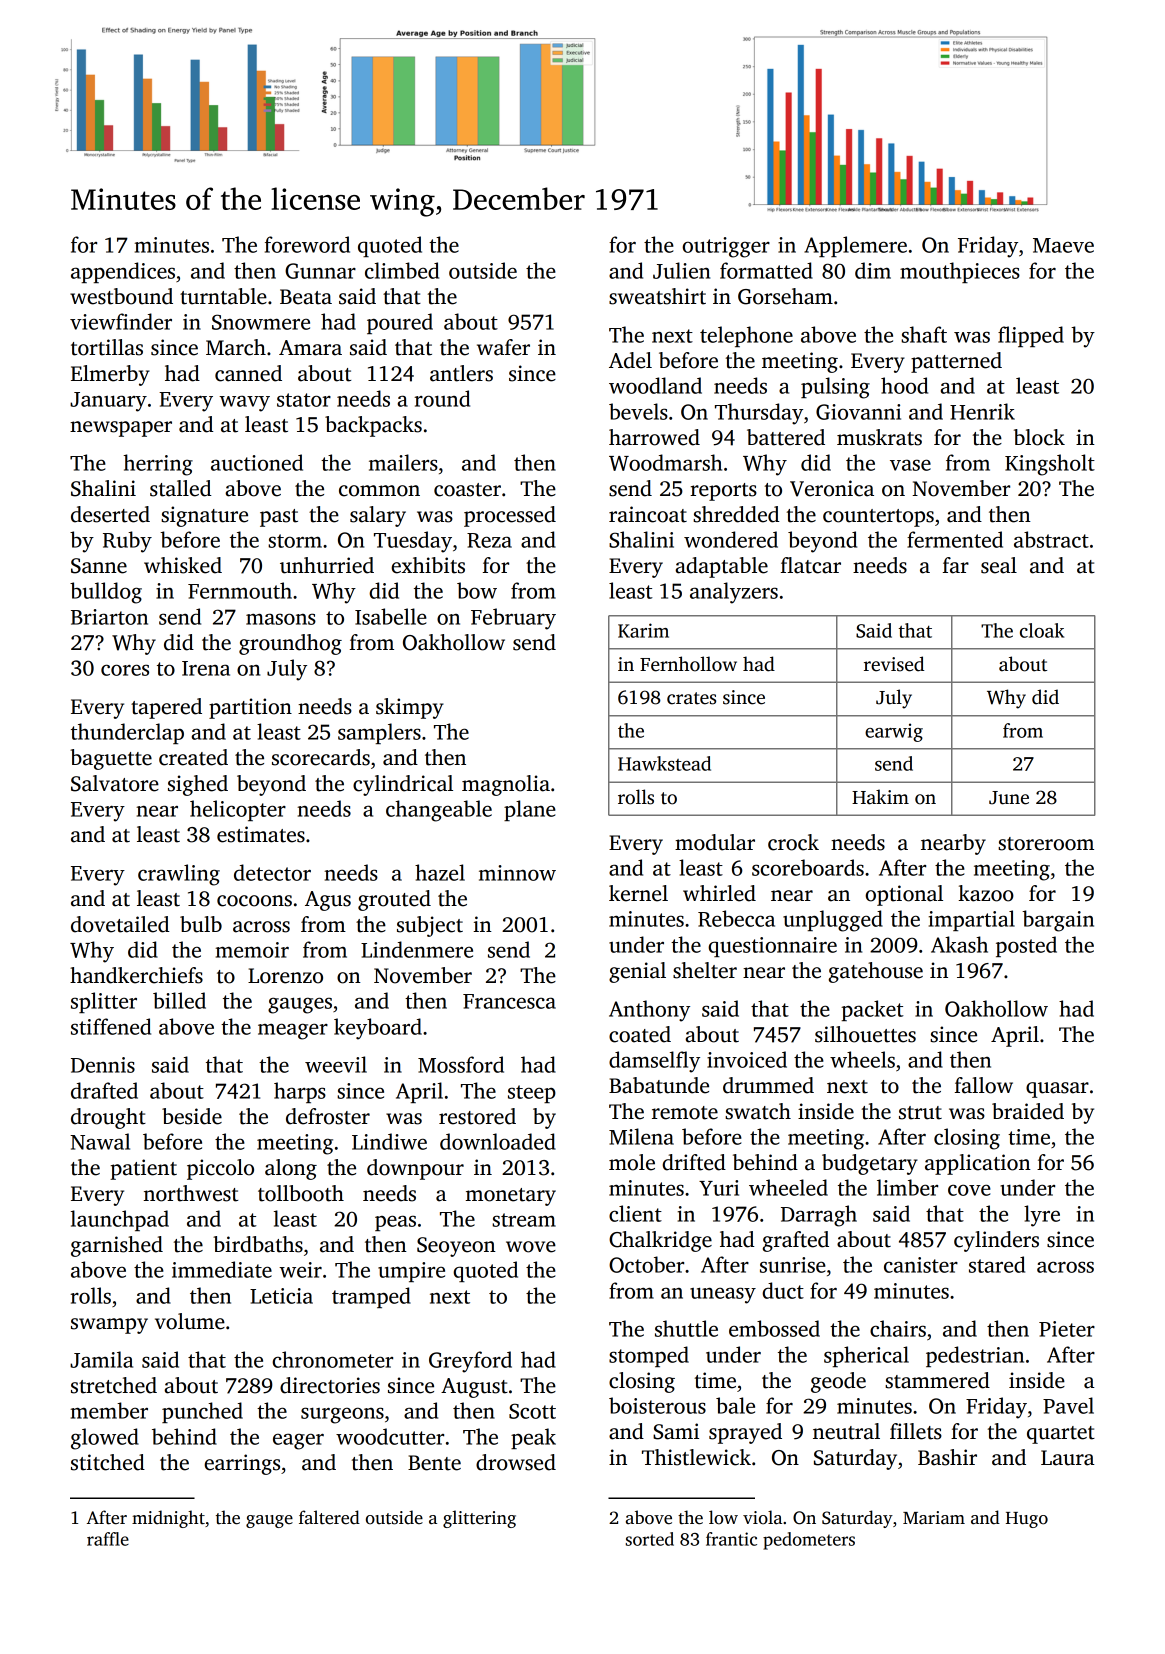 The height and width of the page is (1654, 1165). I want to click on shuttle, so click(686, 1328).
